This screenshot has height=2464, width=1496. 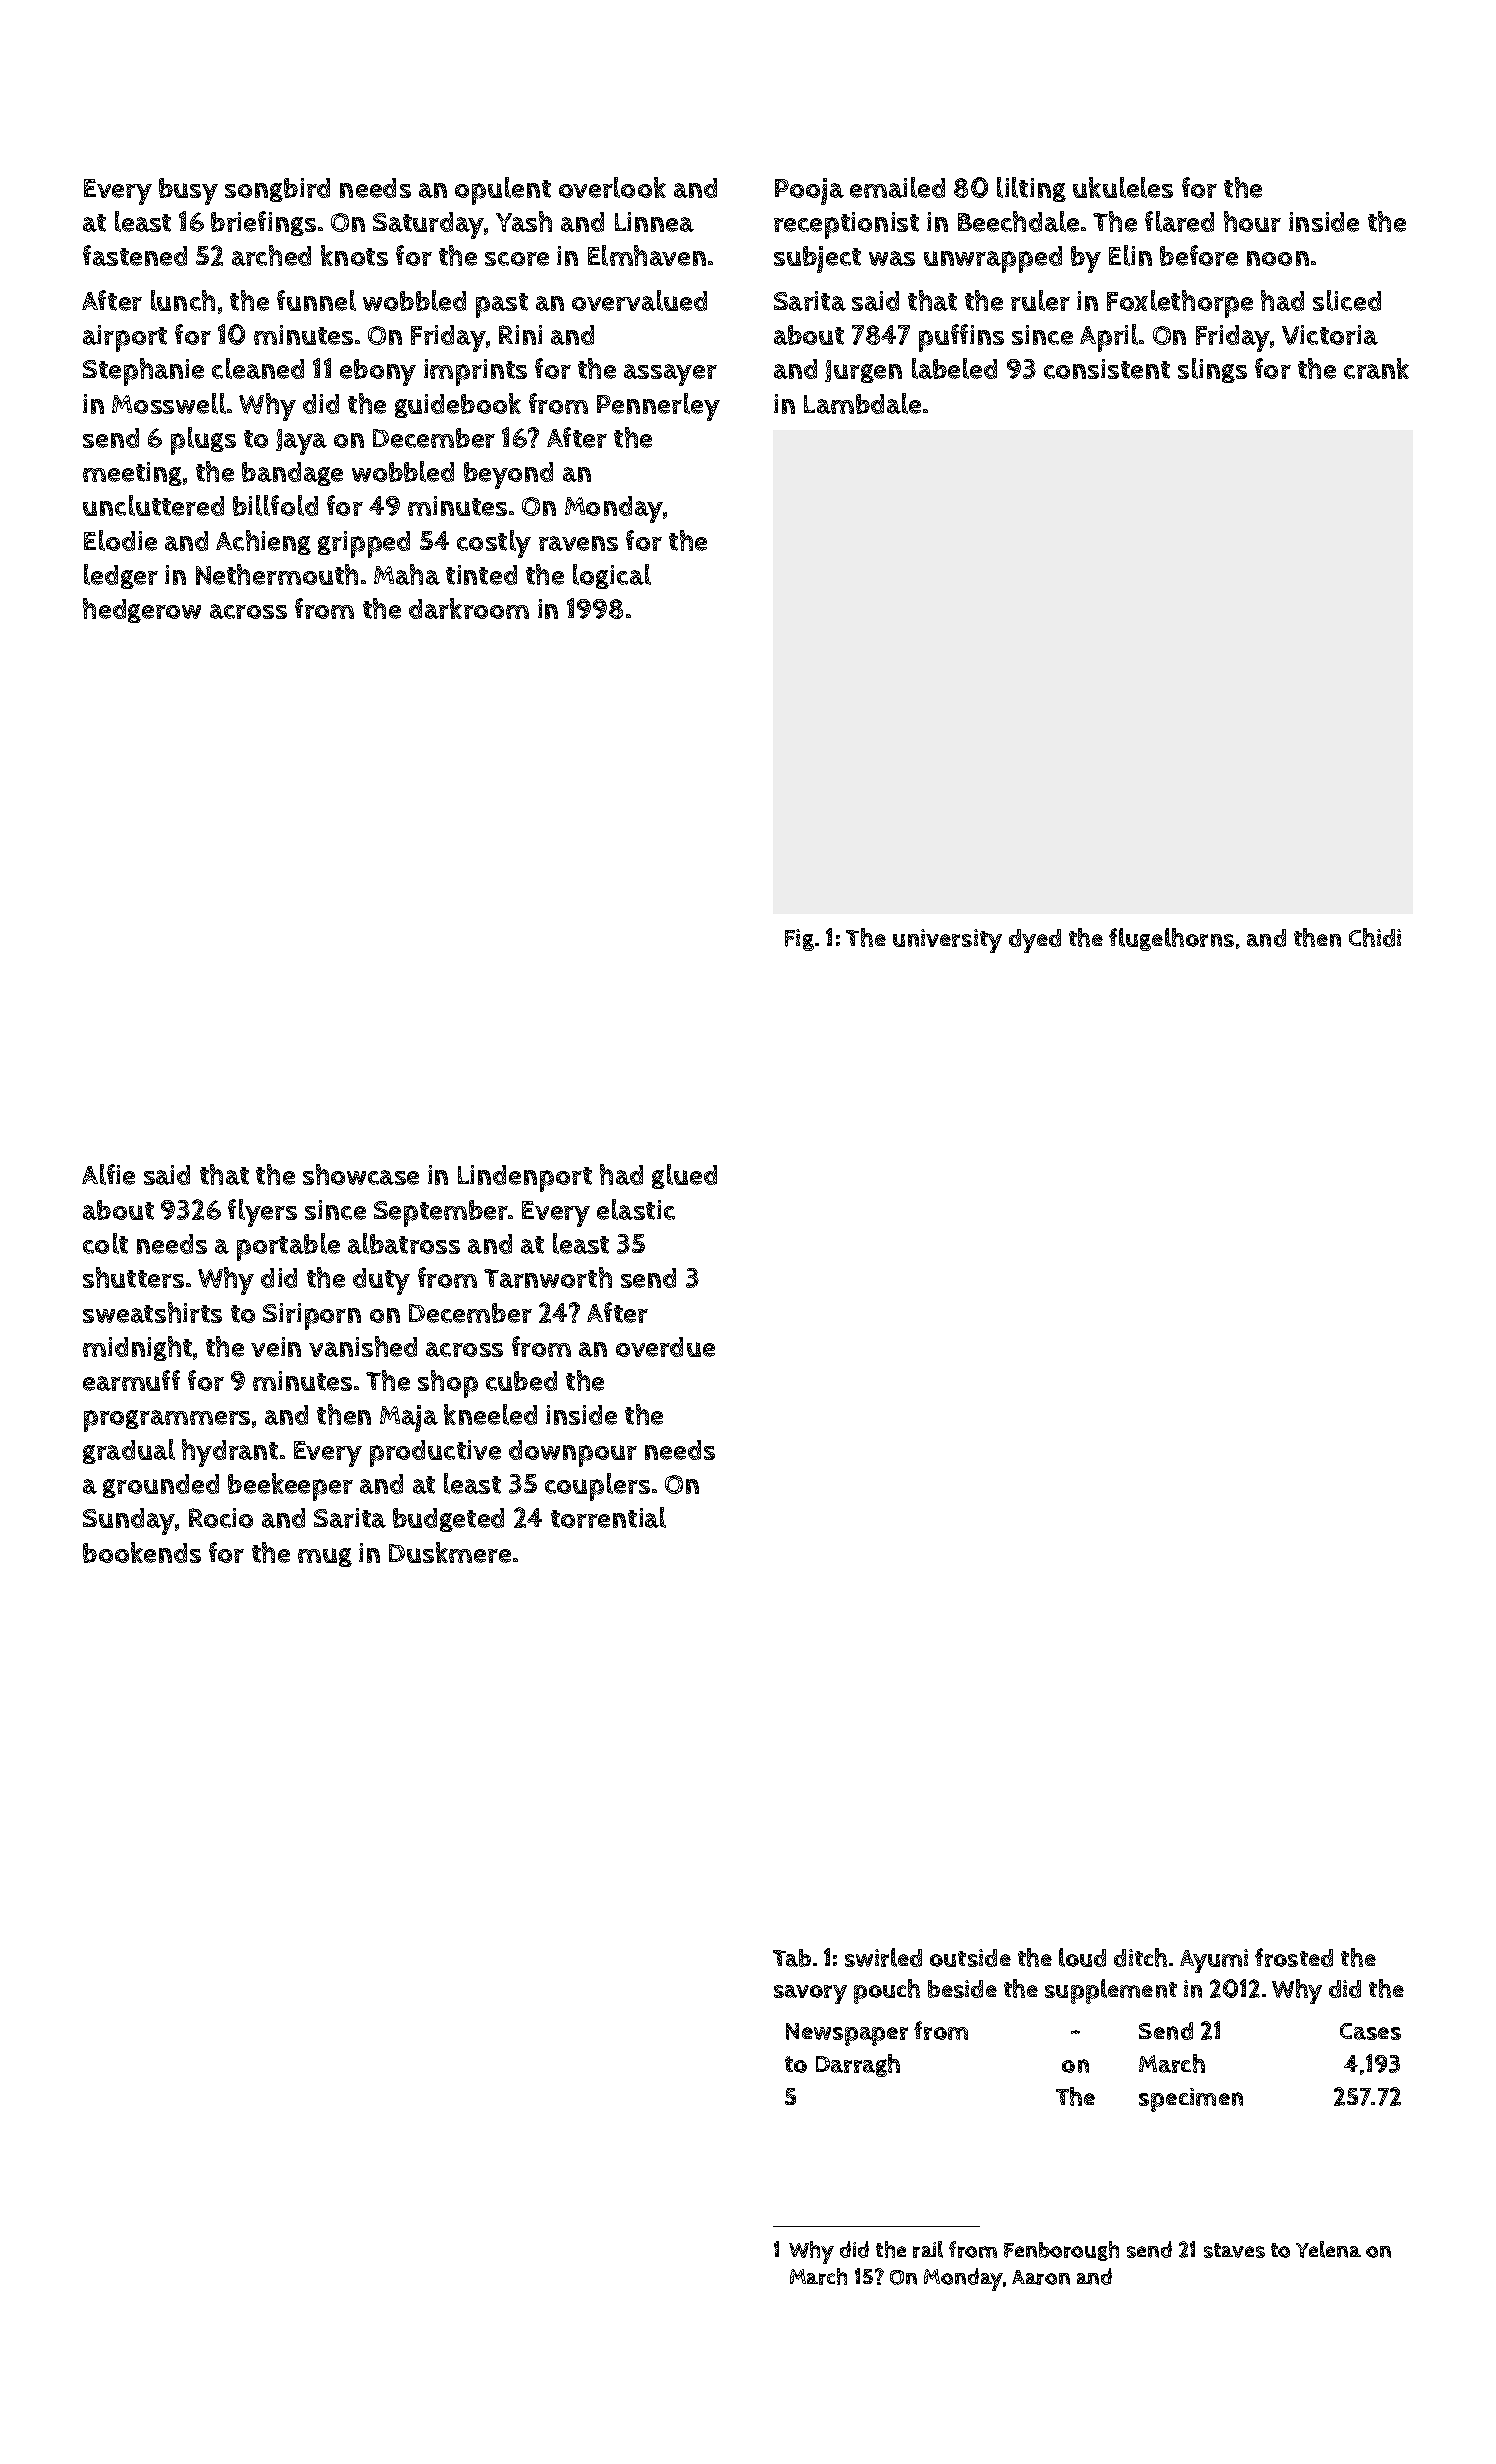 I want to click on Ayumi, so click(x=1214, y=1961).
